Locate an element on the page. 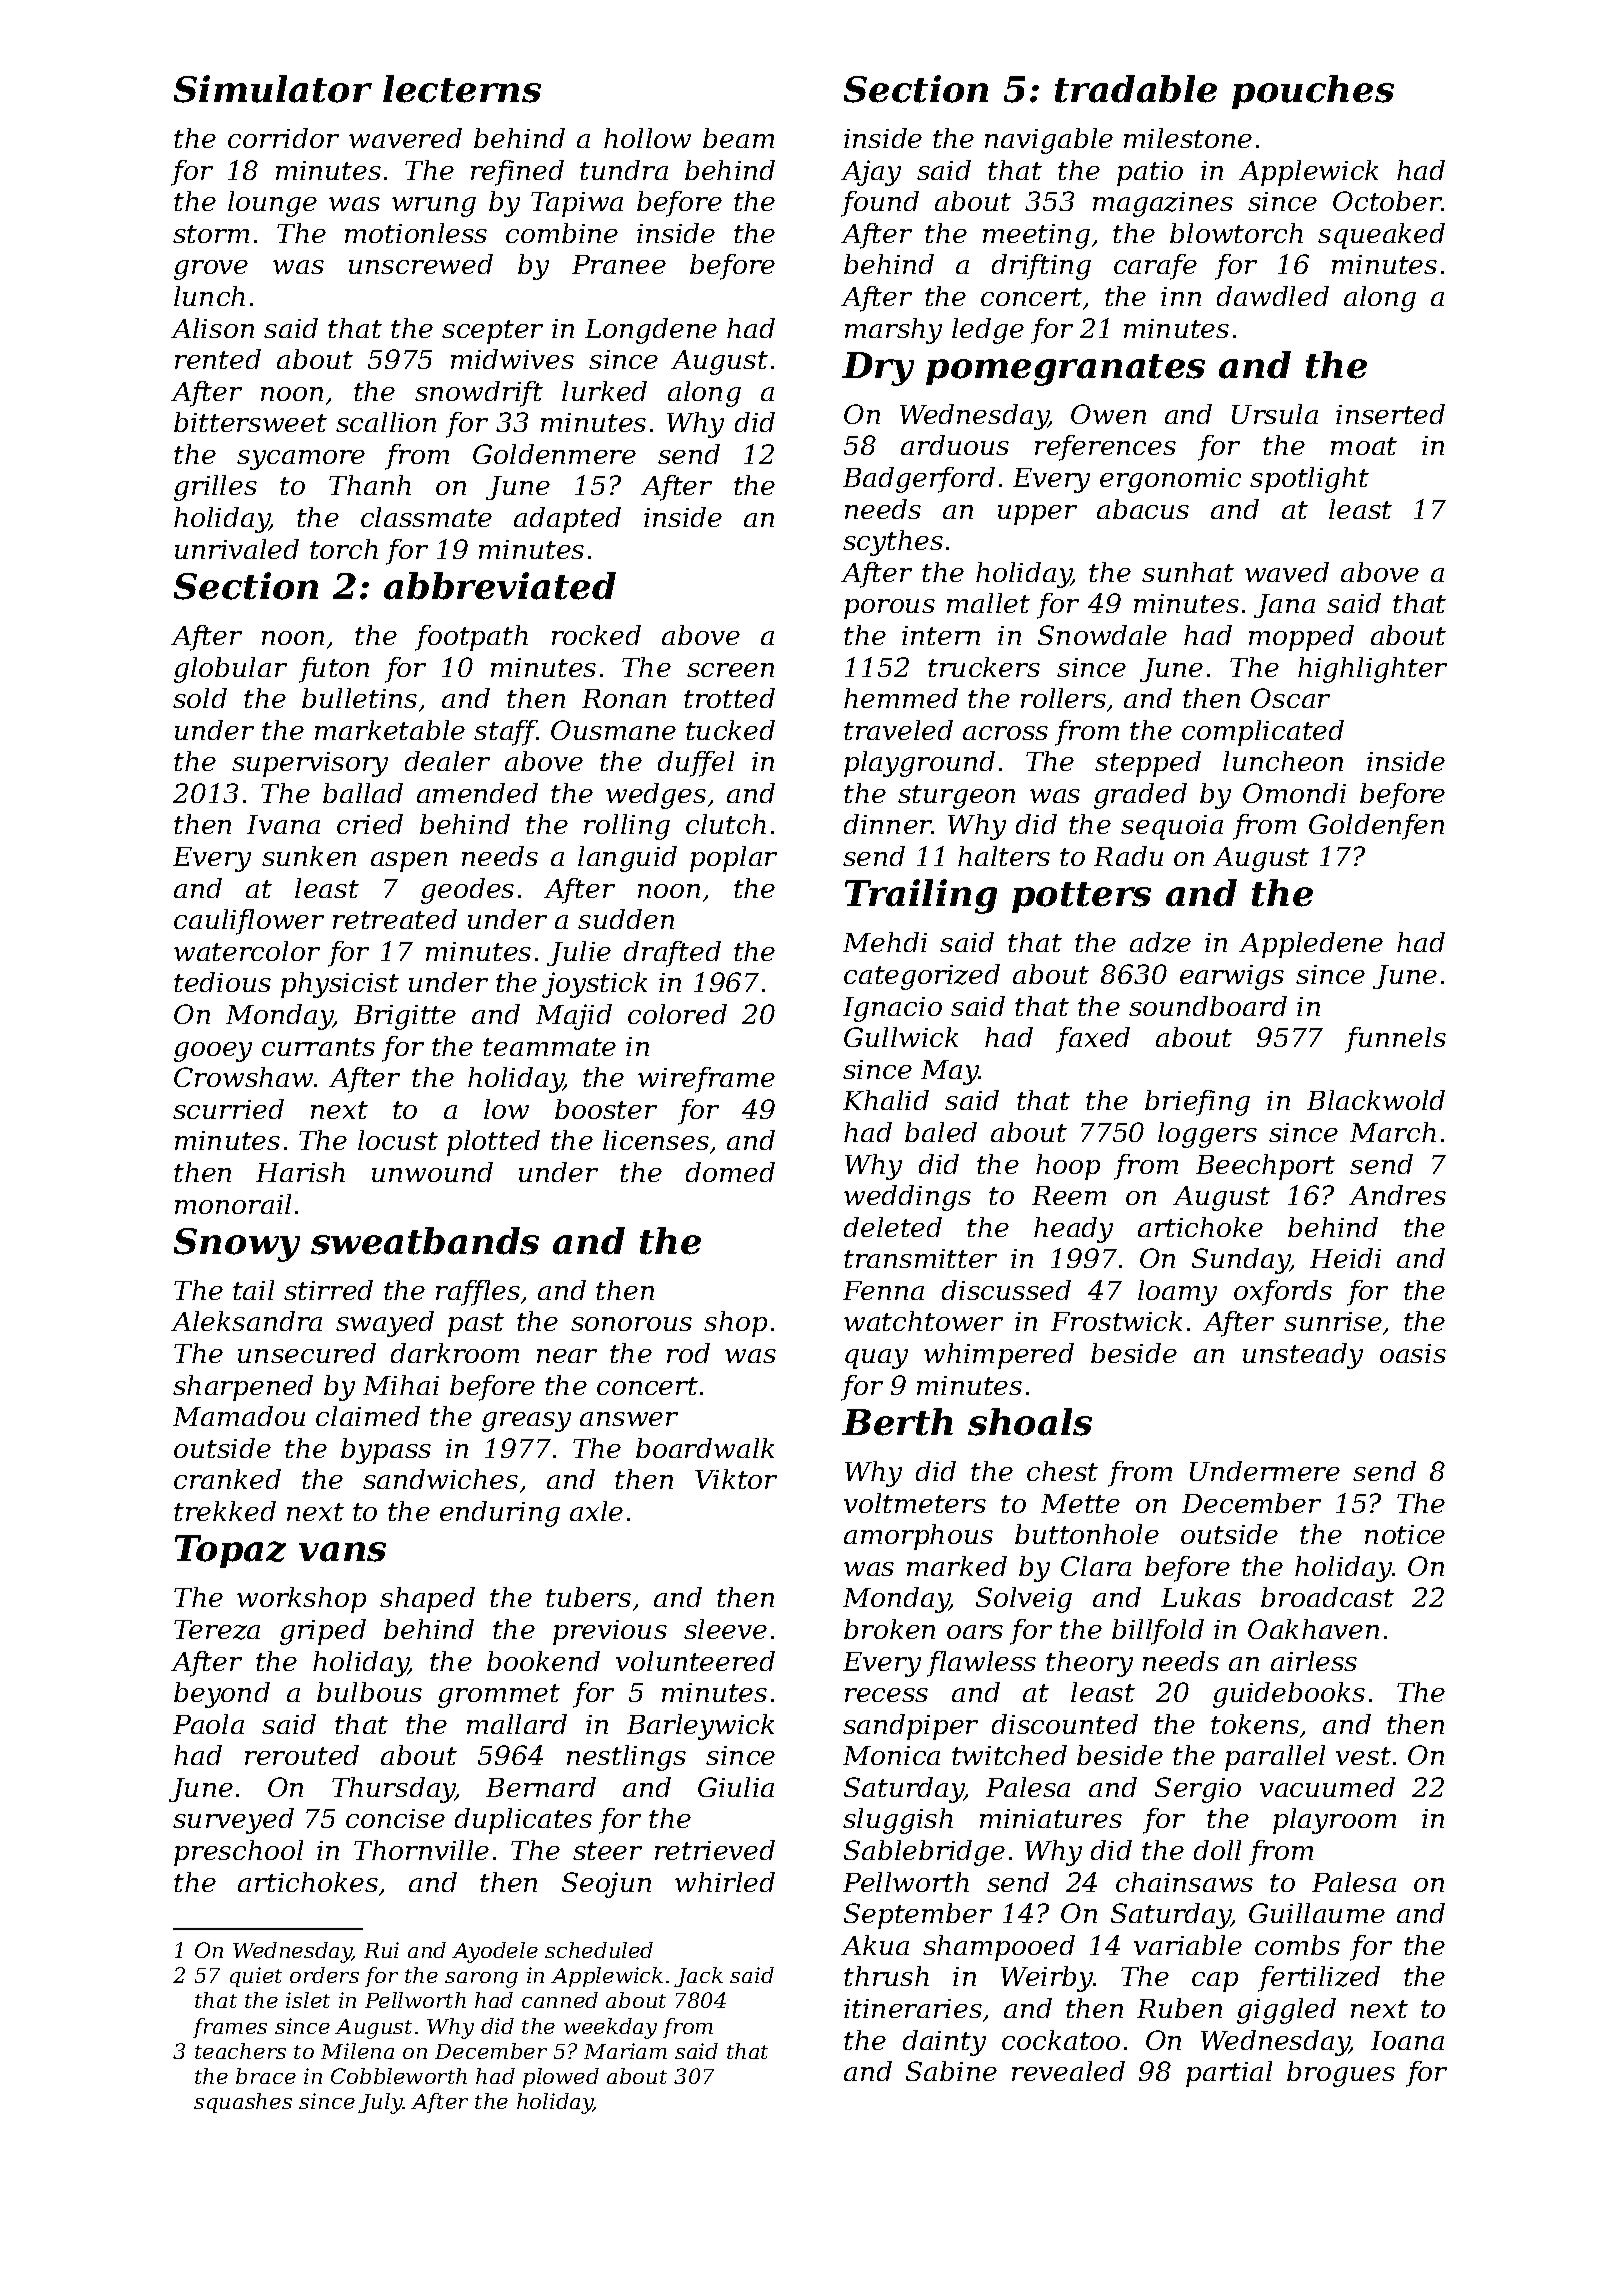  Fenna is located at coordinates (883, 1290).
